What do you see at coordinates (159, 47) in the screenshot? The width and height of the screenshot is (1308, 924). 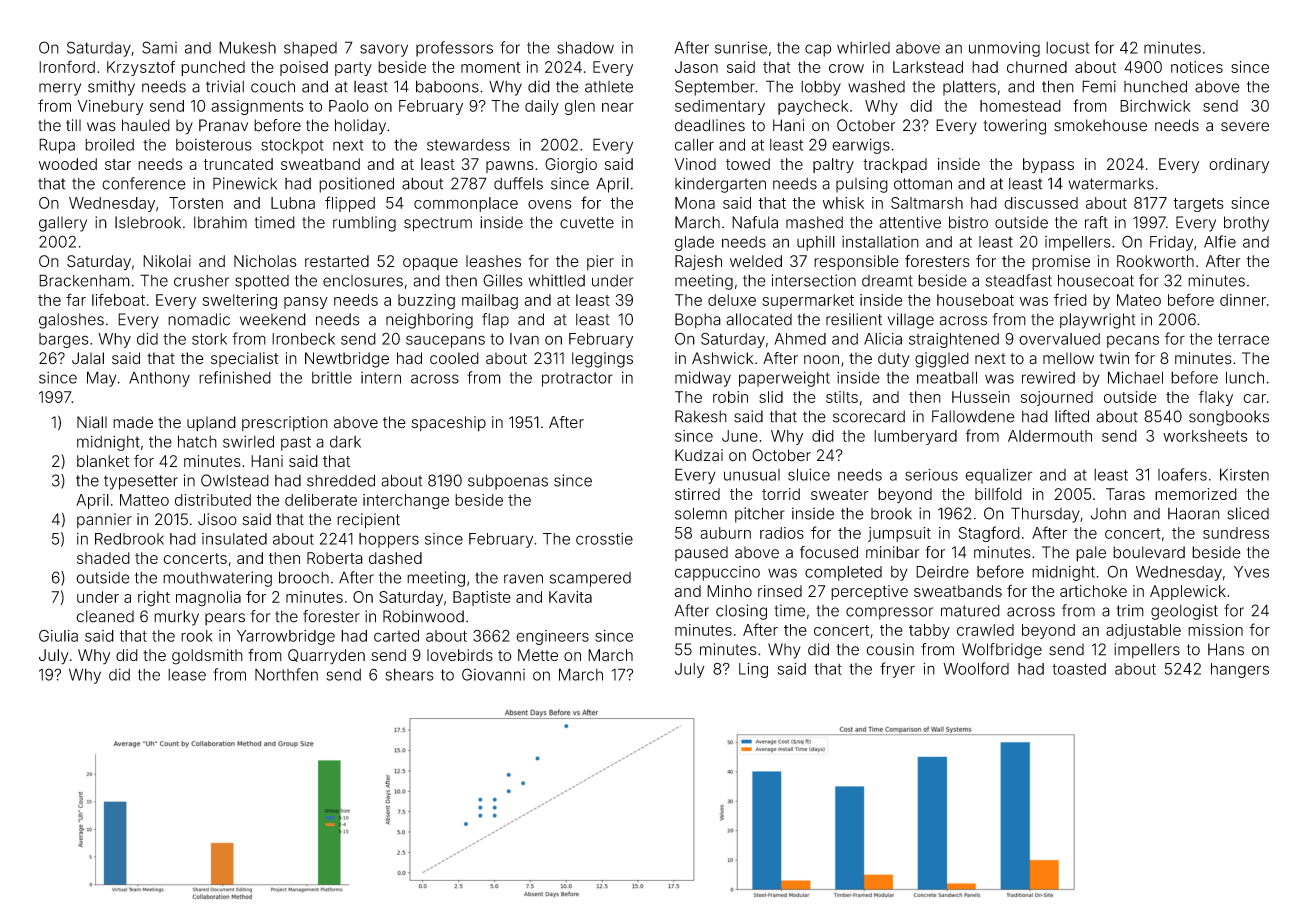 I see `Sami` at bounding box center [159, 47].
